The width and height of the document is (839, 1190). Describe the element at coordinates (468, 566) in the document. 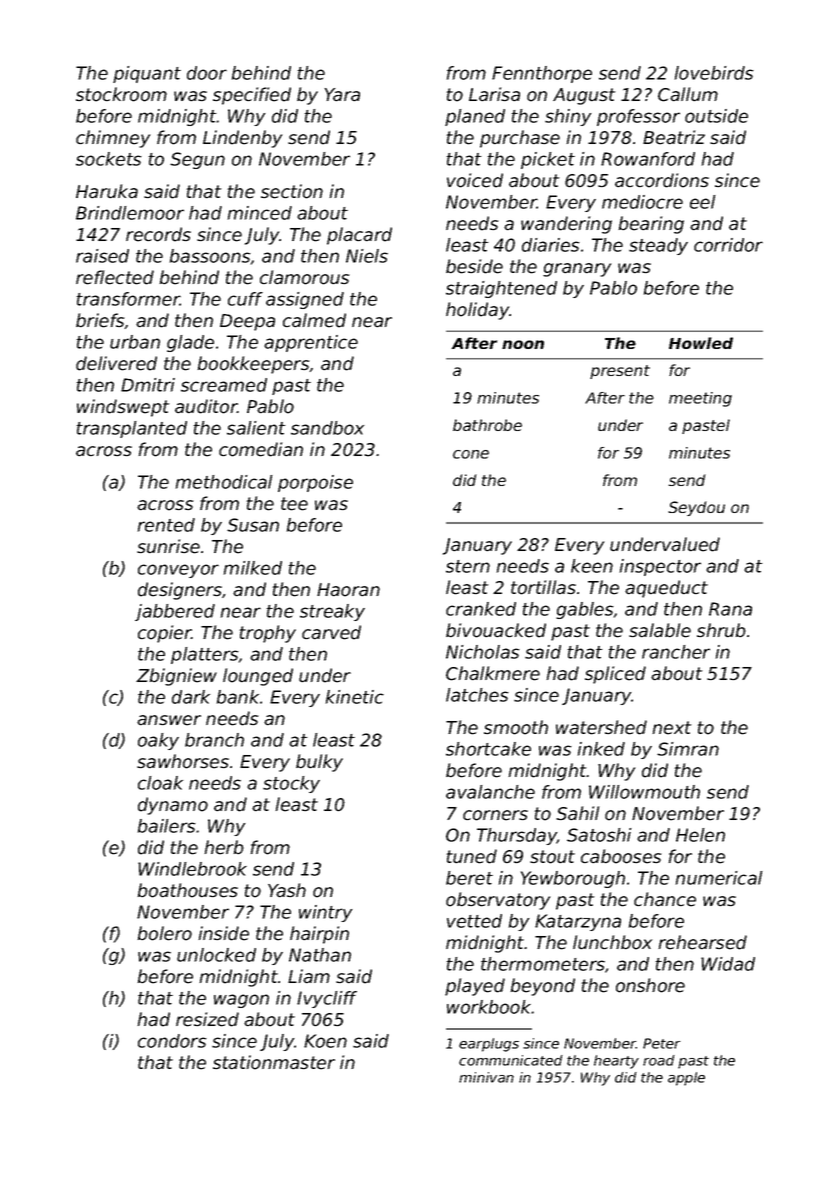

I see `stern` at that location.
